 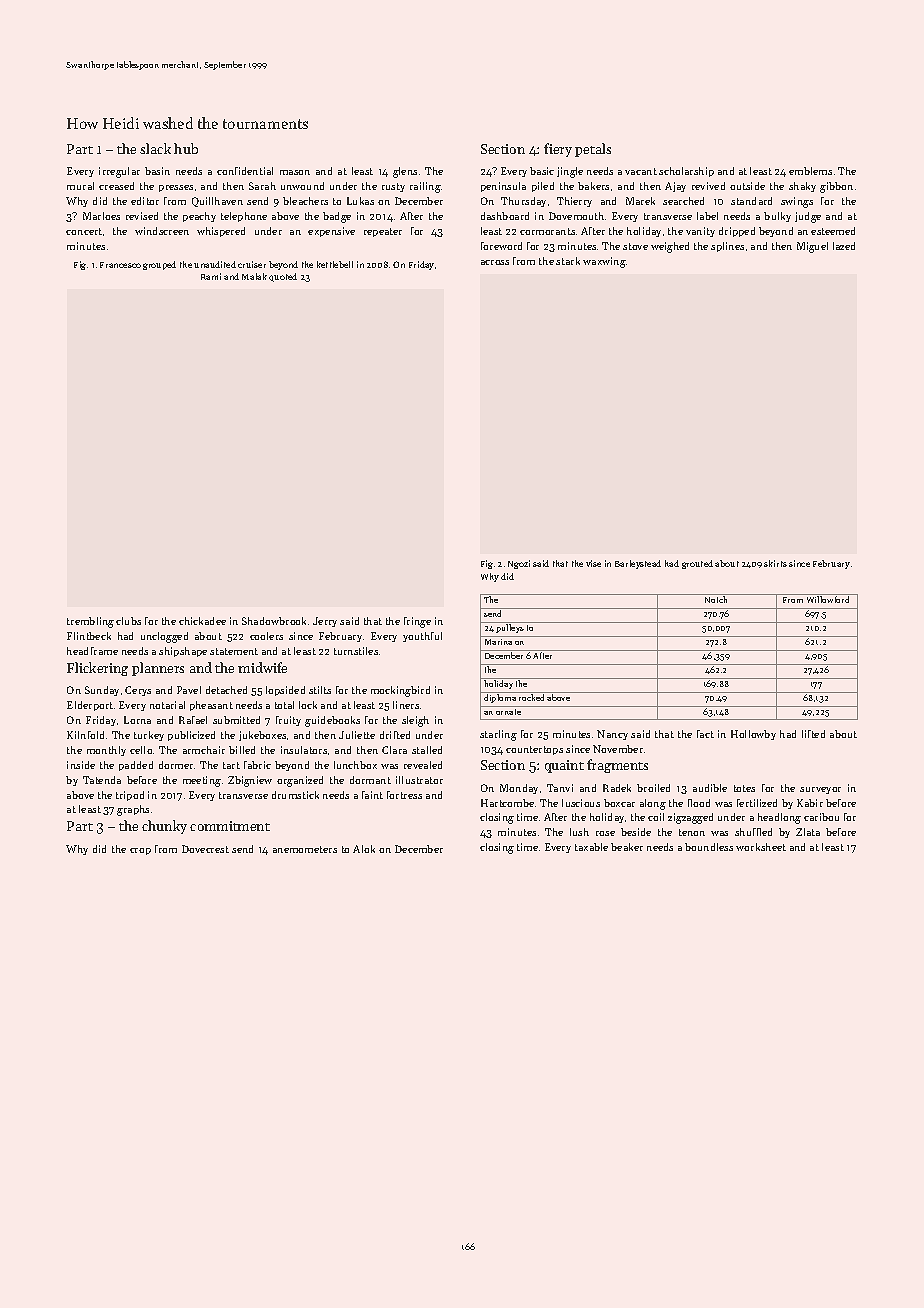 I want to click on Hartcombe, so click(x=507, y=803).
